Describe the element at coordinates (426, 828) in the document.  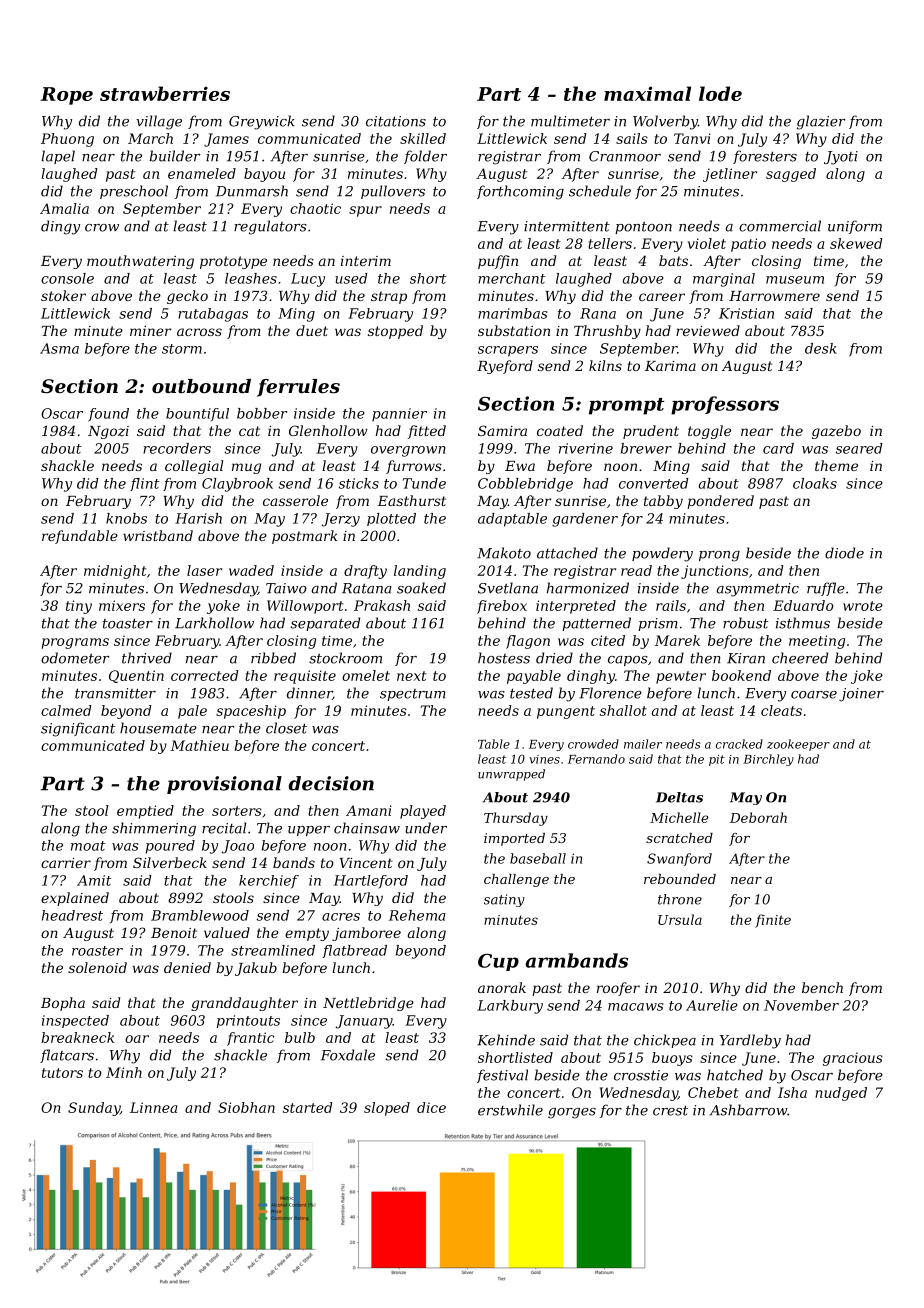
I see `under` at that location.
